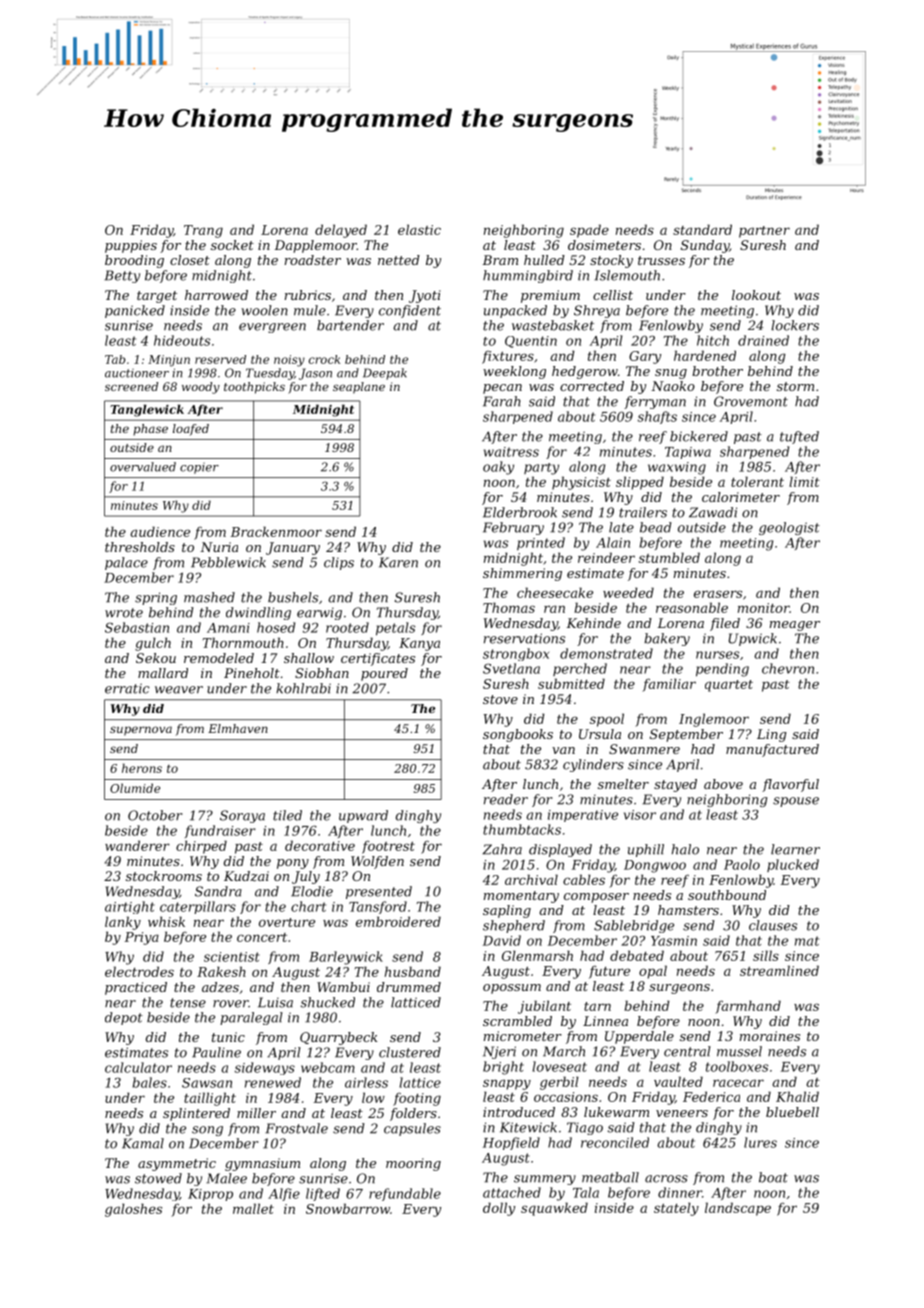  What do you see at coordinates (550, 296) in the page?
I see `premium` at bounding box center [550, 296].
